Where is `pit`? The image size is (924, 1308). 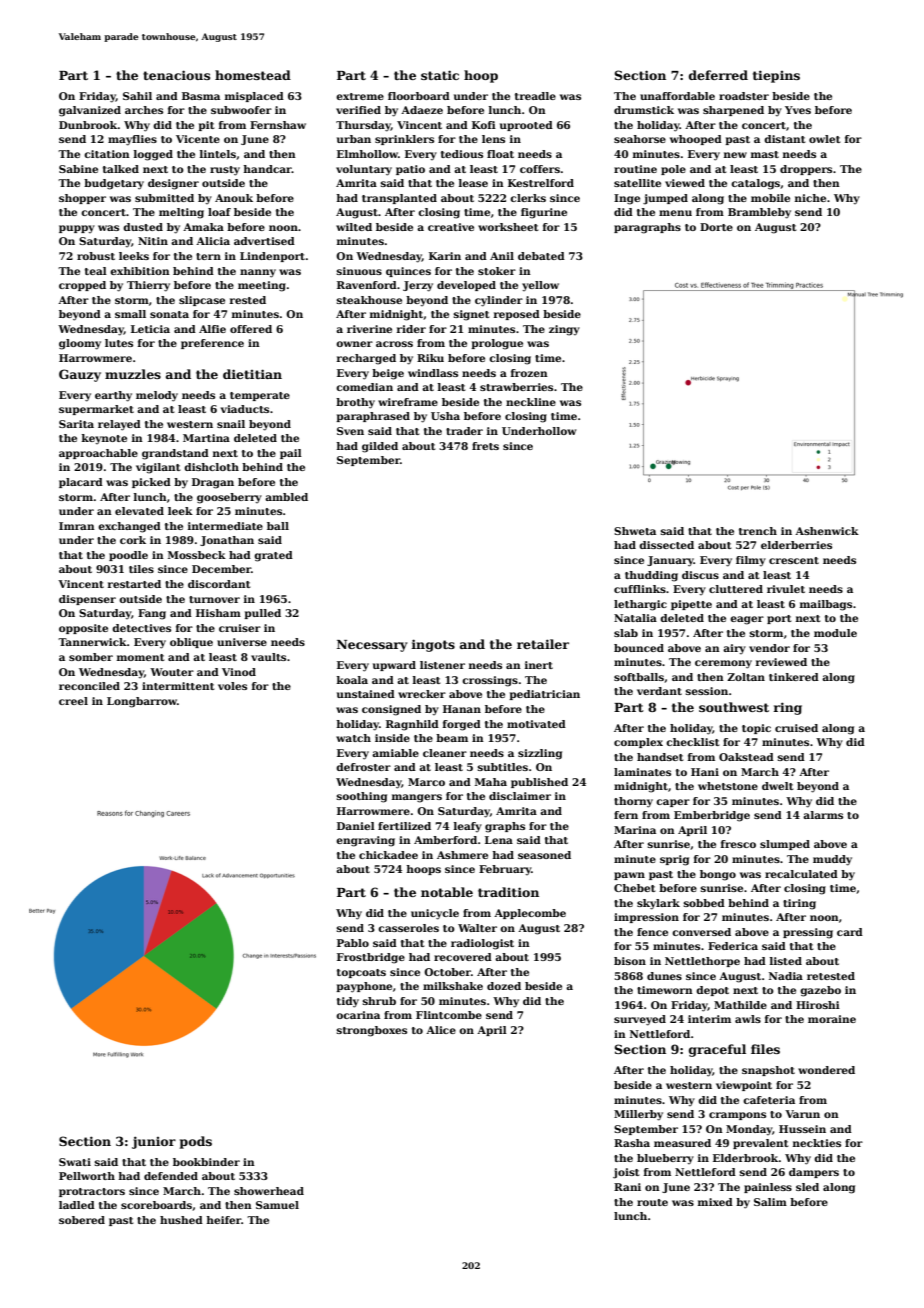 pit is located at coordinates (206, 126).
